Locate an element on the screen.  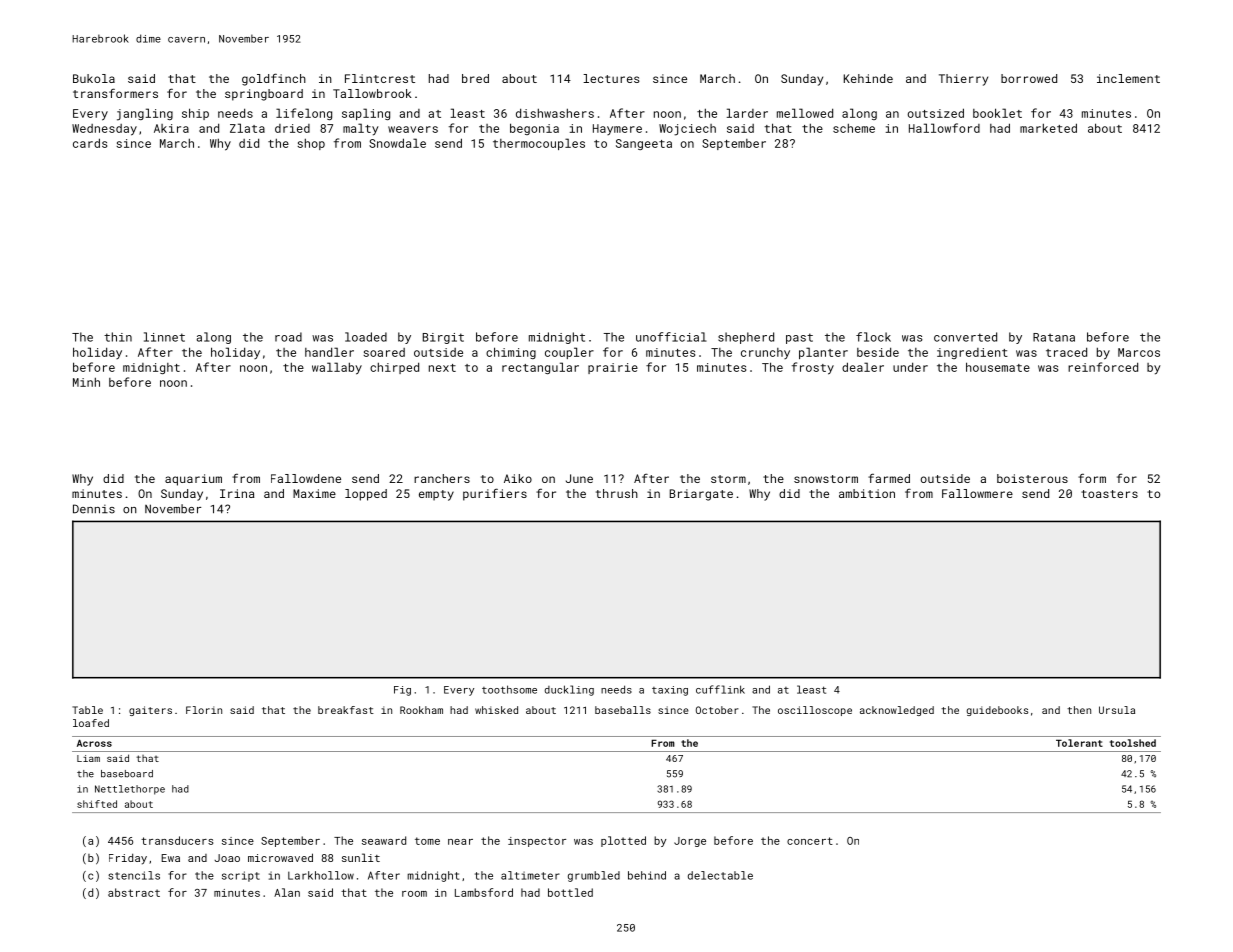
thermocouples is located at coordinates (539, 144).
